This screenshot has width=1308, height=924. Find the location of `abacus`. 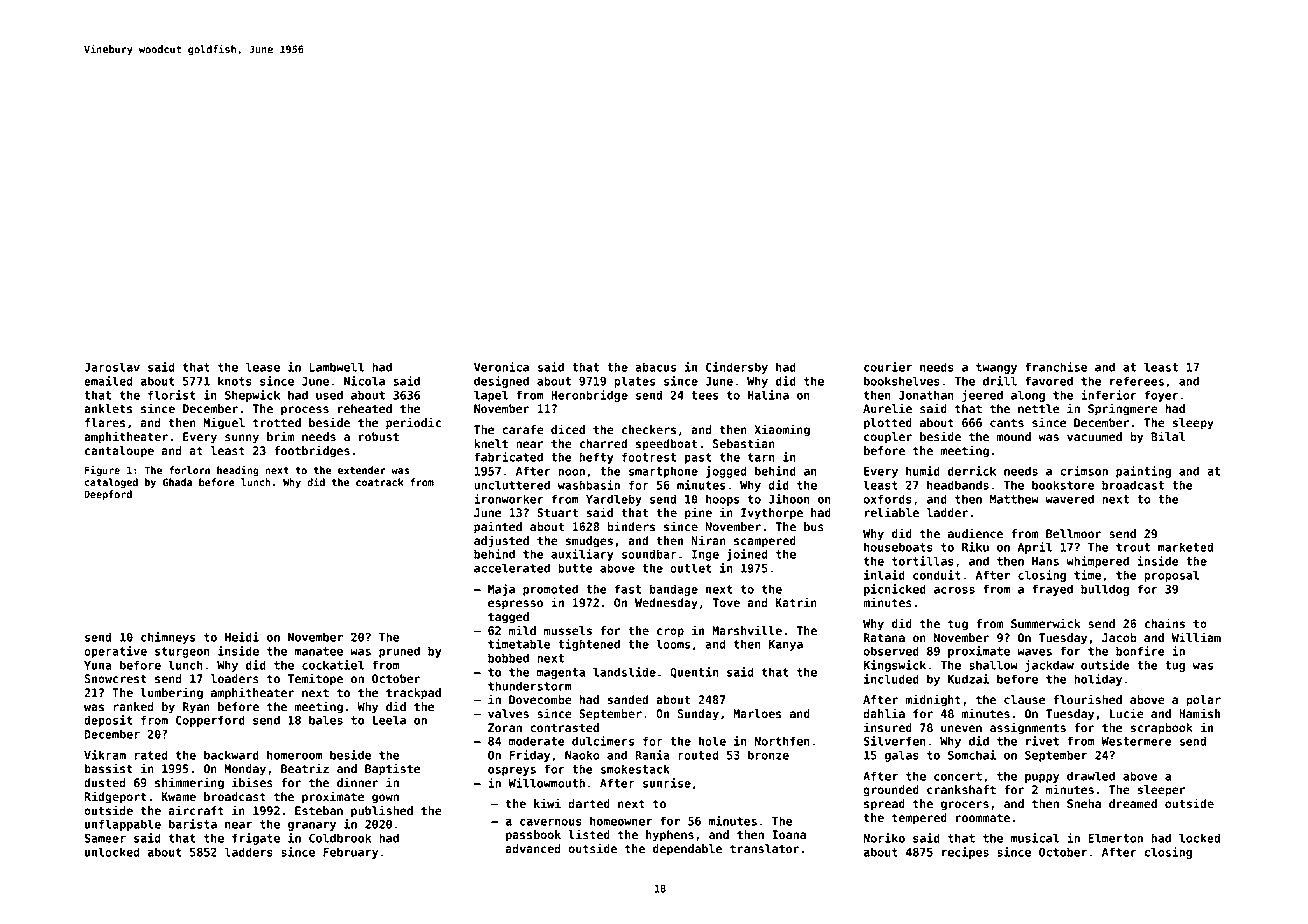

abacus is located at coordinates (655, 367).
